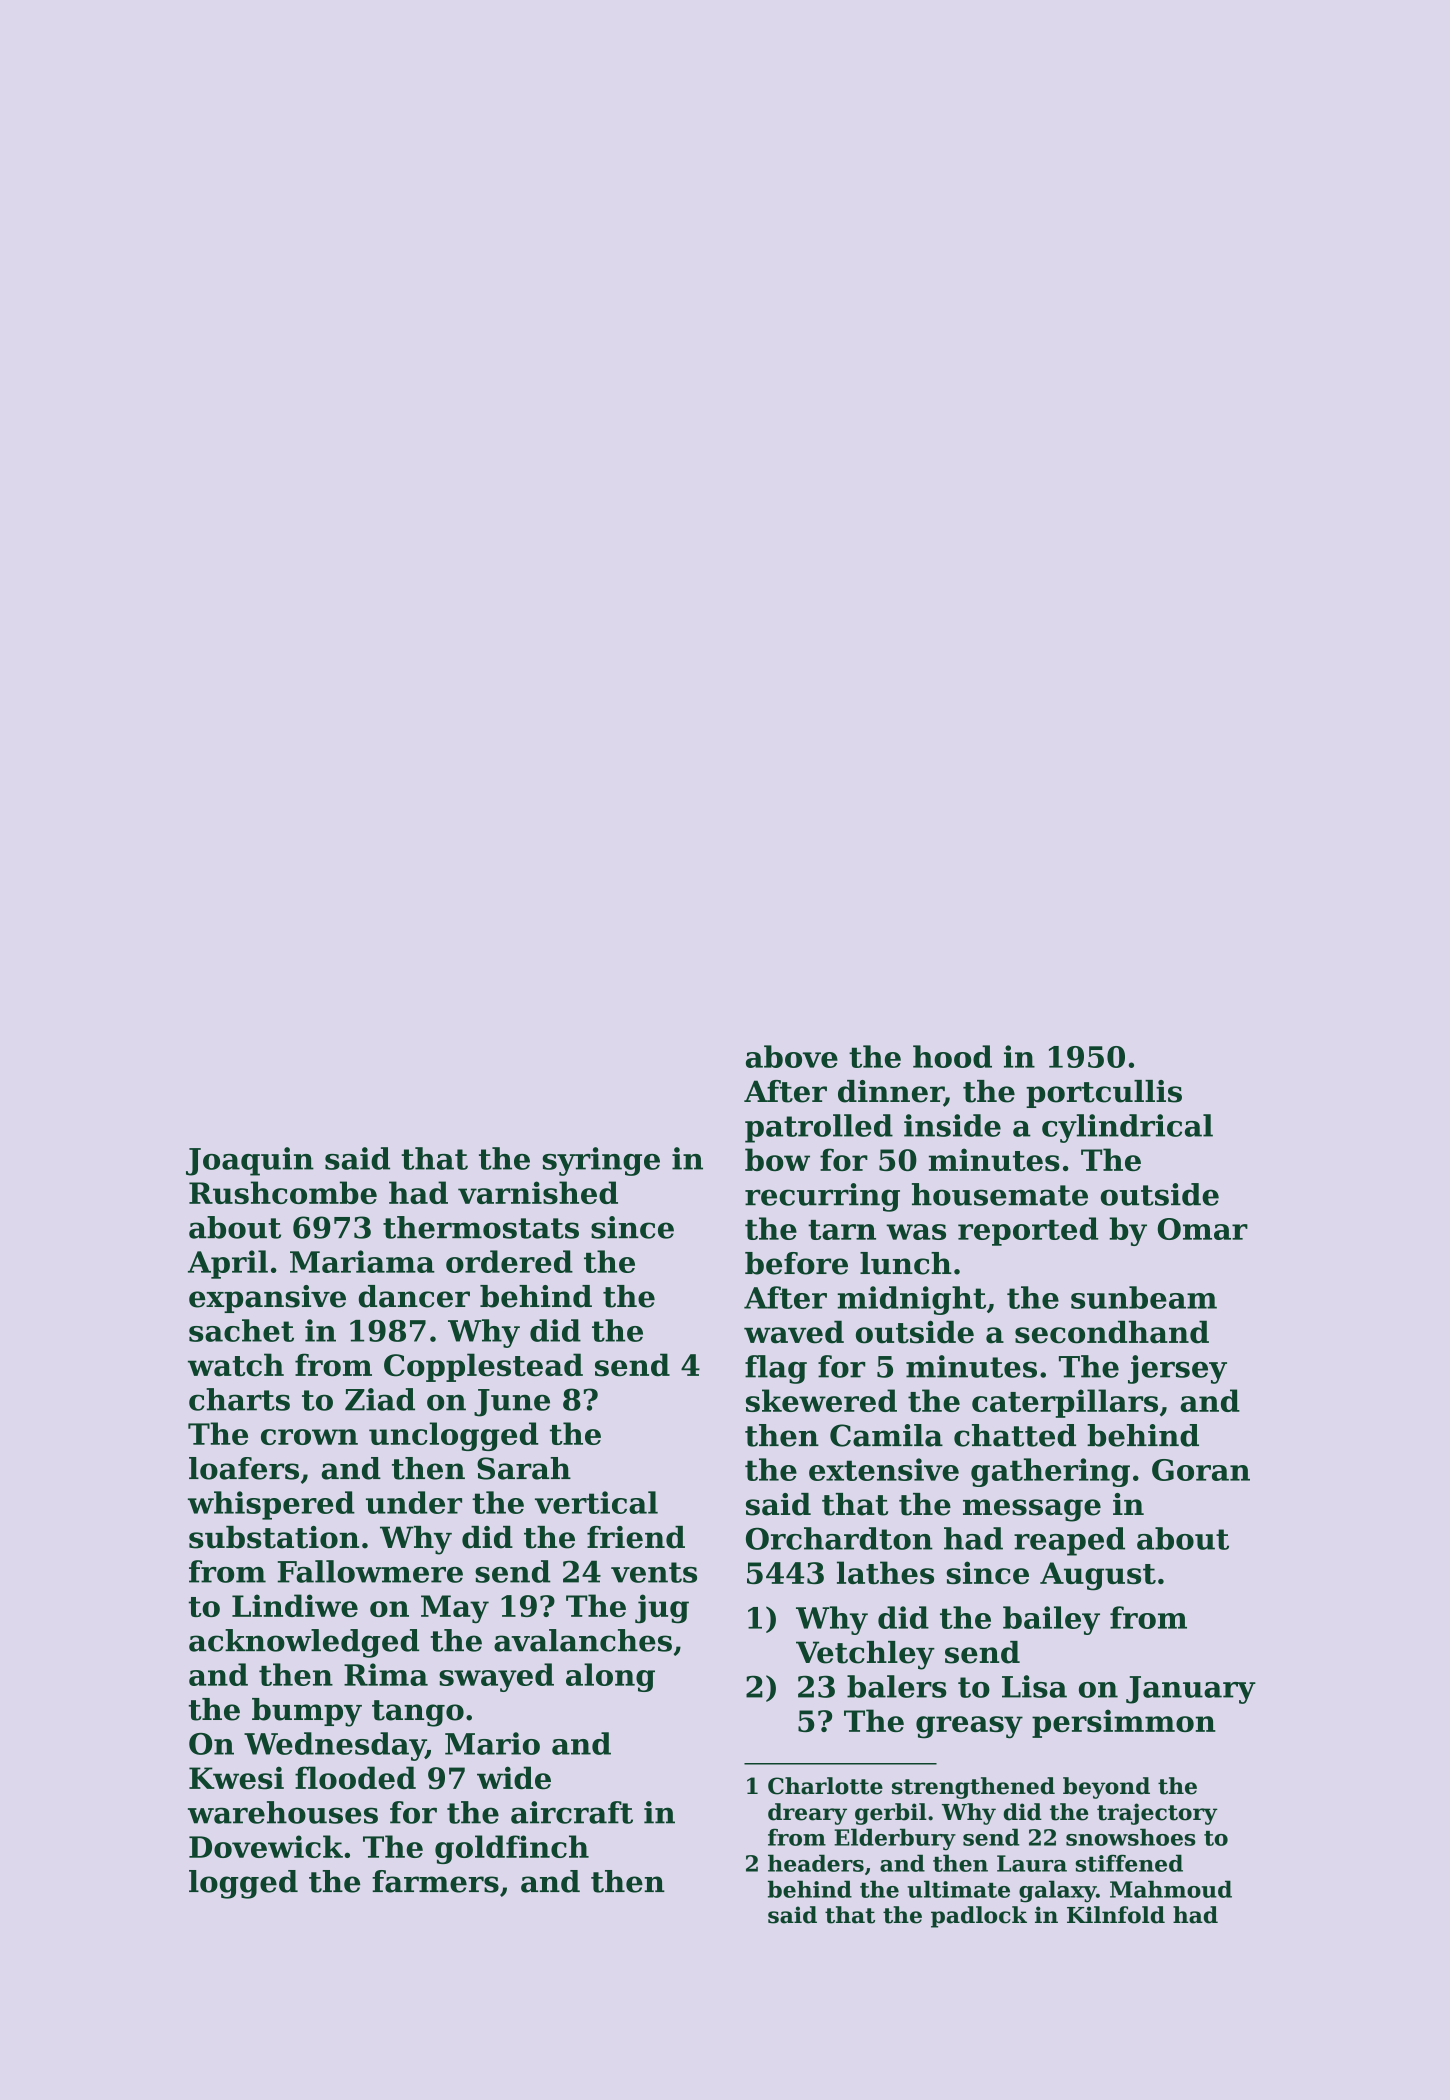  I want to click on Fallowmere, so click(370, 1571).
